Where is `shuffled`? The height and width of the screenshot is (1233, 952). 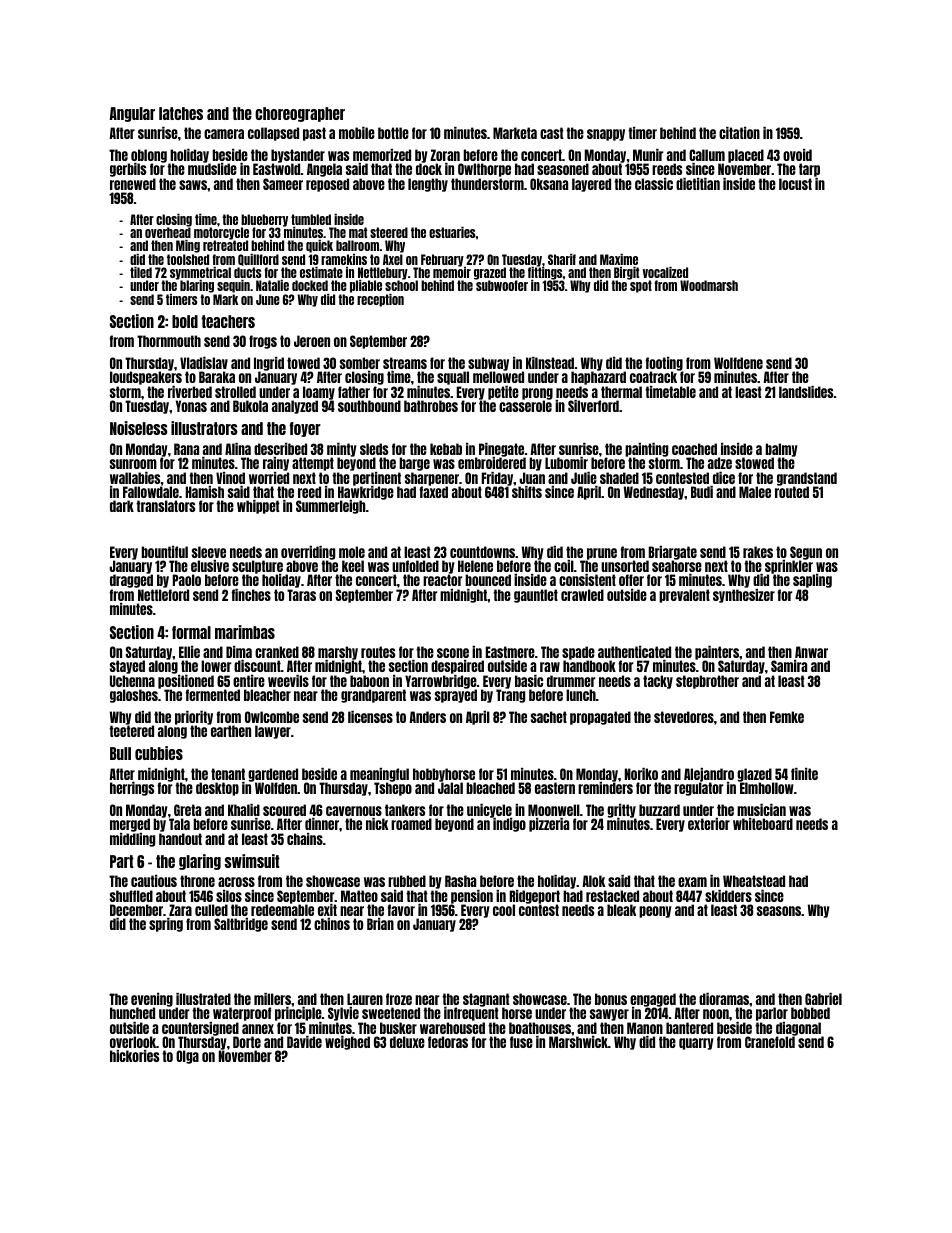 shuffled is located at coordinates (131, 896).
